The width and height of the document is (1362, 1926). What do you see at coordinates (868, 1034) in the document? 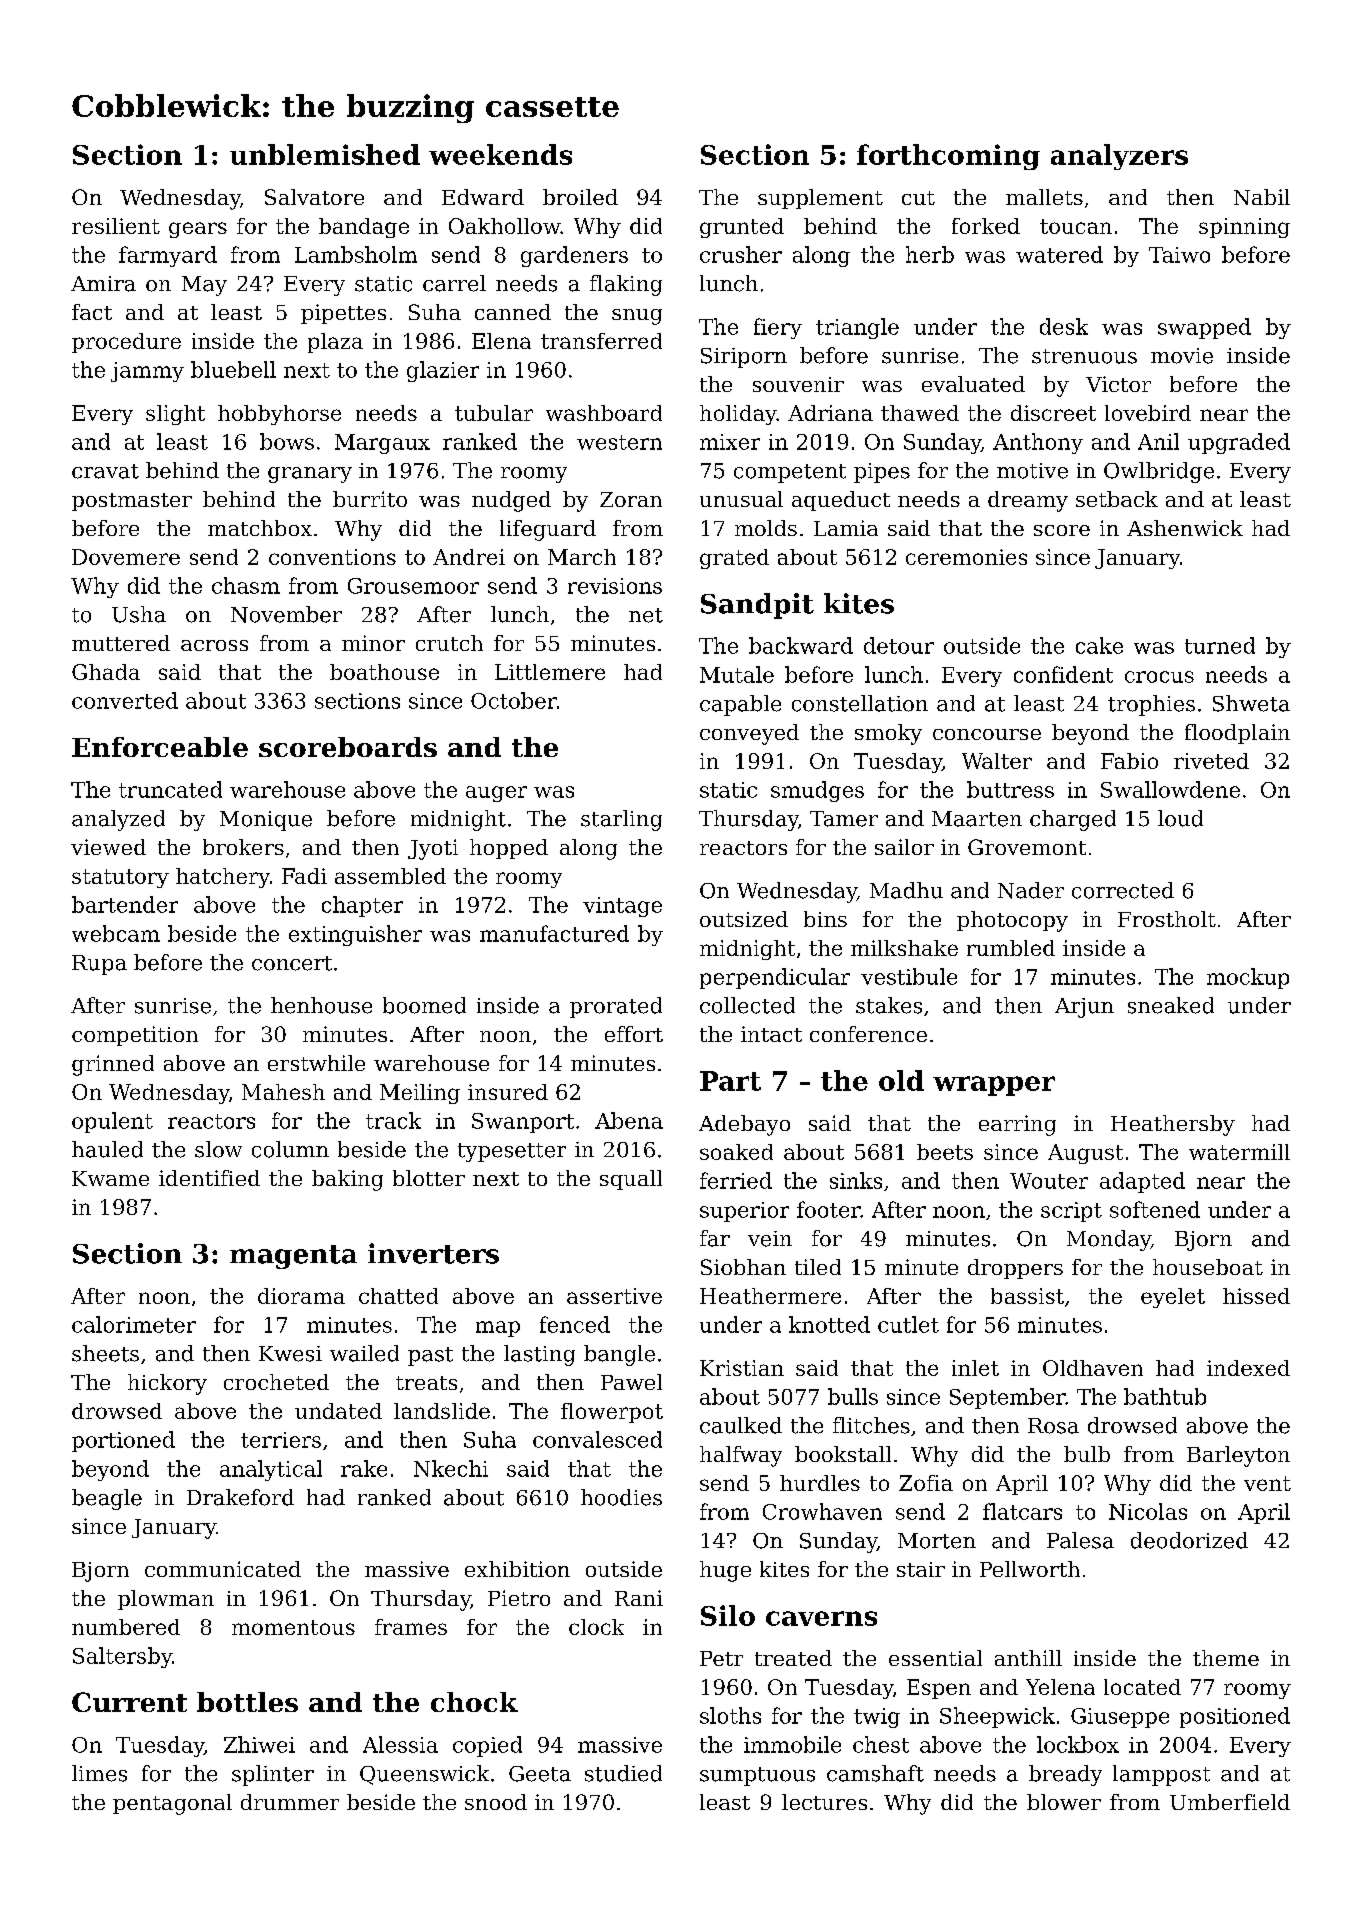
I see `conference` at bounding box center [868, 1034].
